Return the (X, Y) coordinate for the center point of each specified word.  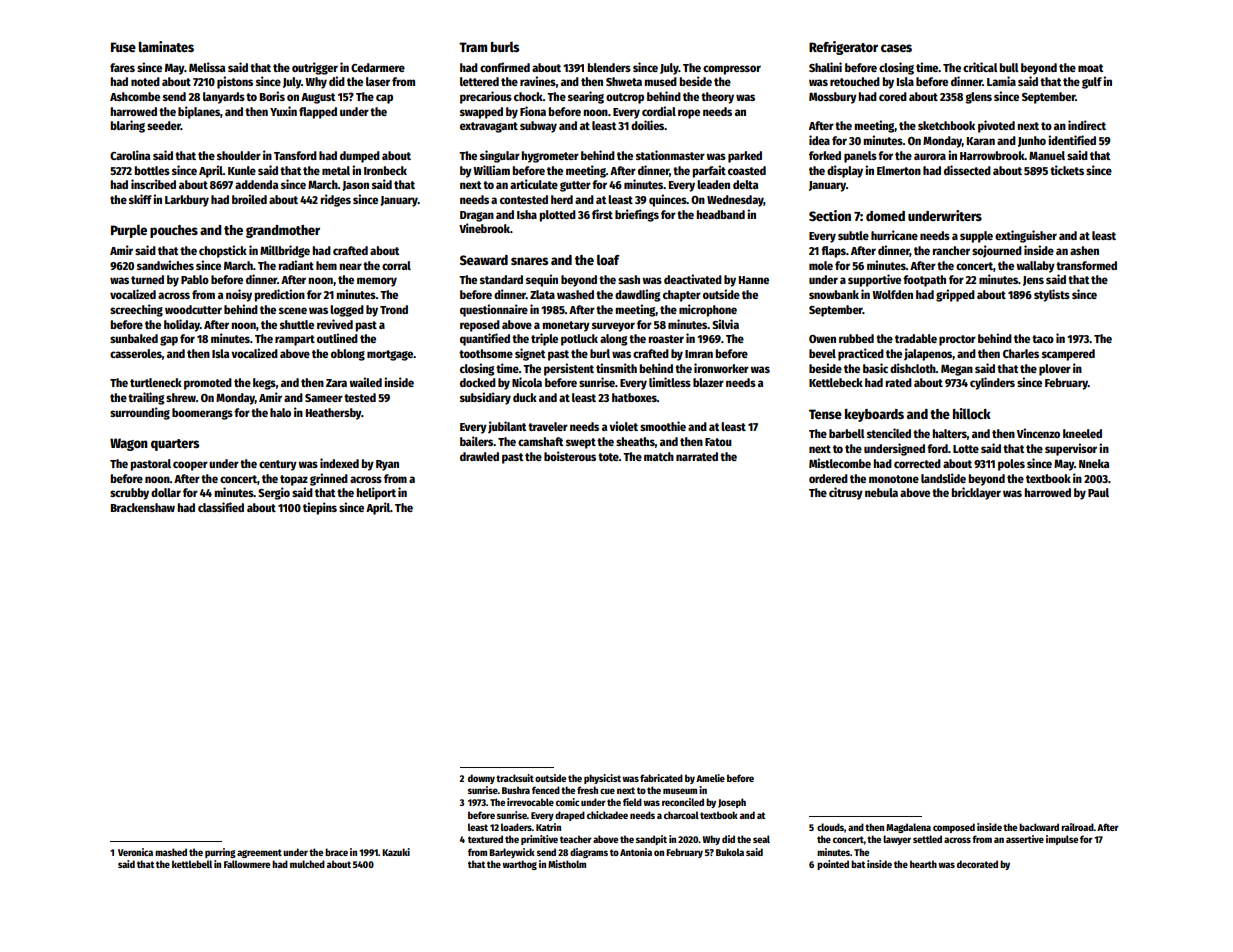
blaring (127, 126)
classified (221, 507)
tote (608, 457)
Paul (1098, 492)
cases (896, 48)
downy (481, 779)
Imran (699, 354)
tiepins (320, 508)
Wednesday (735, 201)
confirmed (505, 67)
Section (830, 215)
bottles (152, 170)
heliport (376, 493)
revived (335, 324)
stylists (1052, 295)
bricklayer (976, 493)
